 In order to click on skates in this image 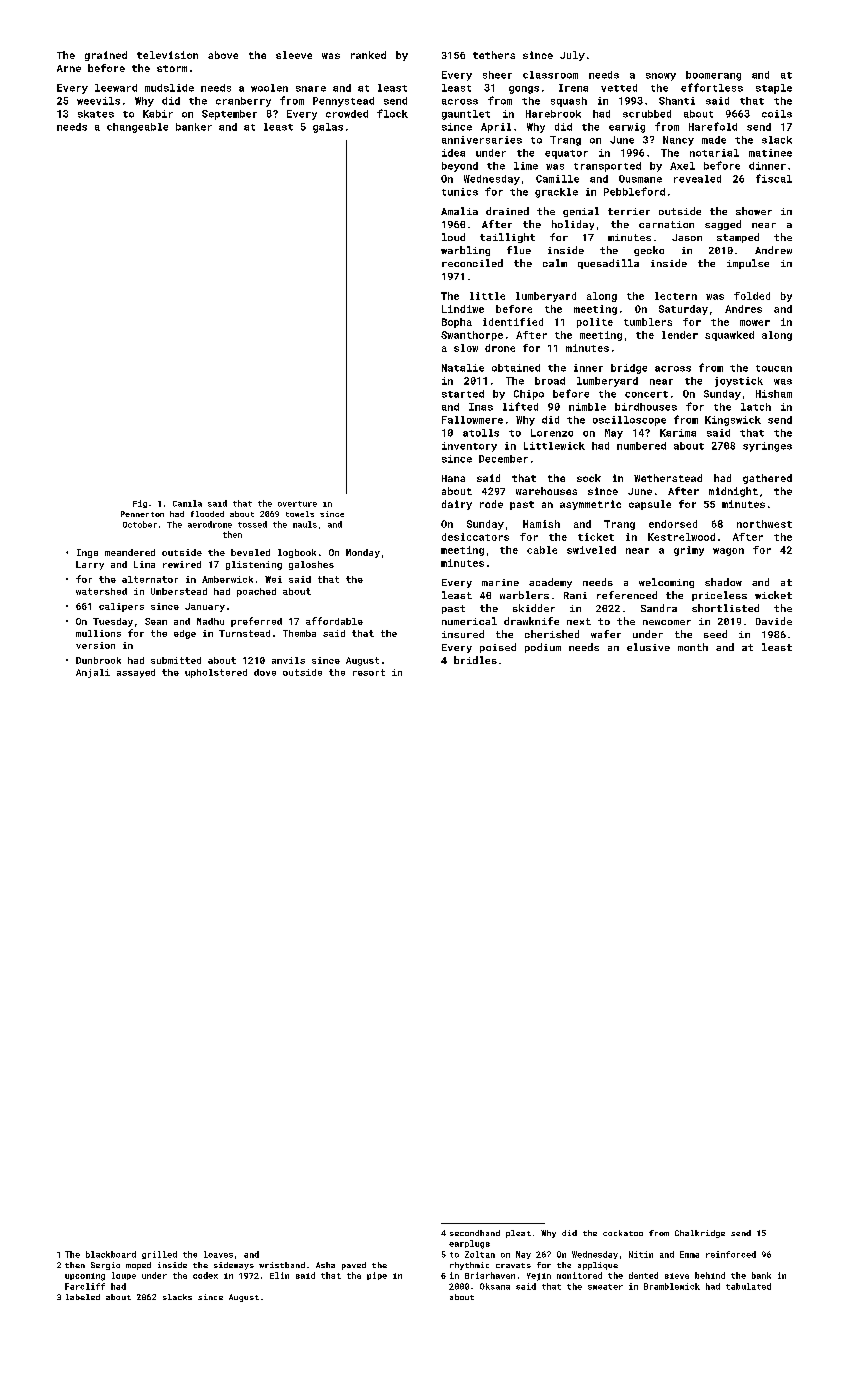, I will do `click(96, 114)`.
